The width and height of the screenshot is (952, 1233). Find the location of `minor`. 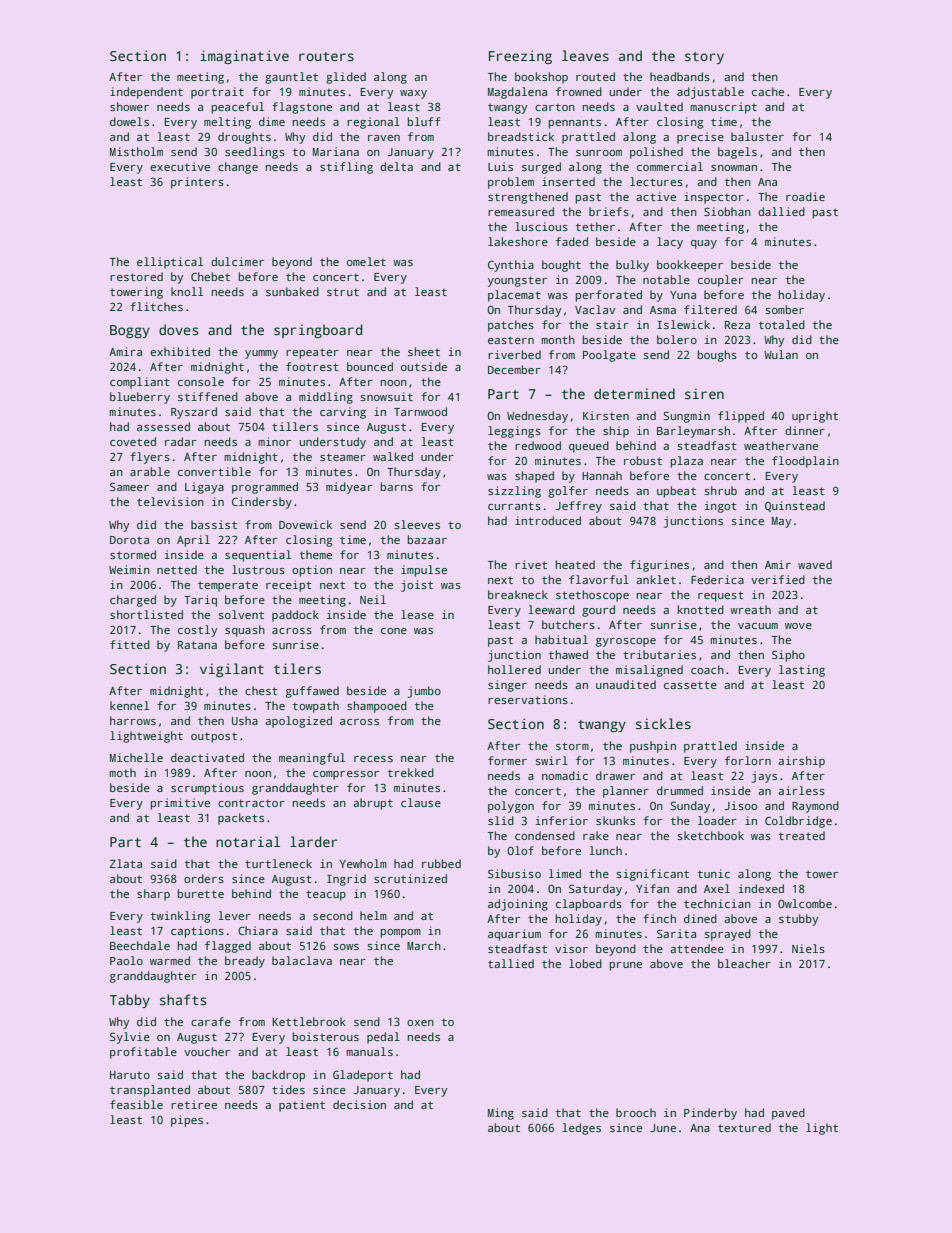

minor is located at coordinates (274, 441).
